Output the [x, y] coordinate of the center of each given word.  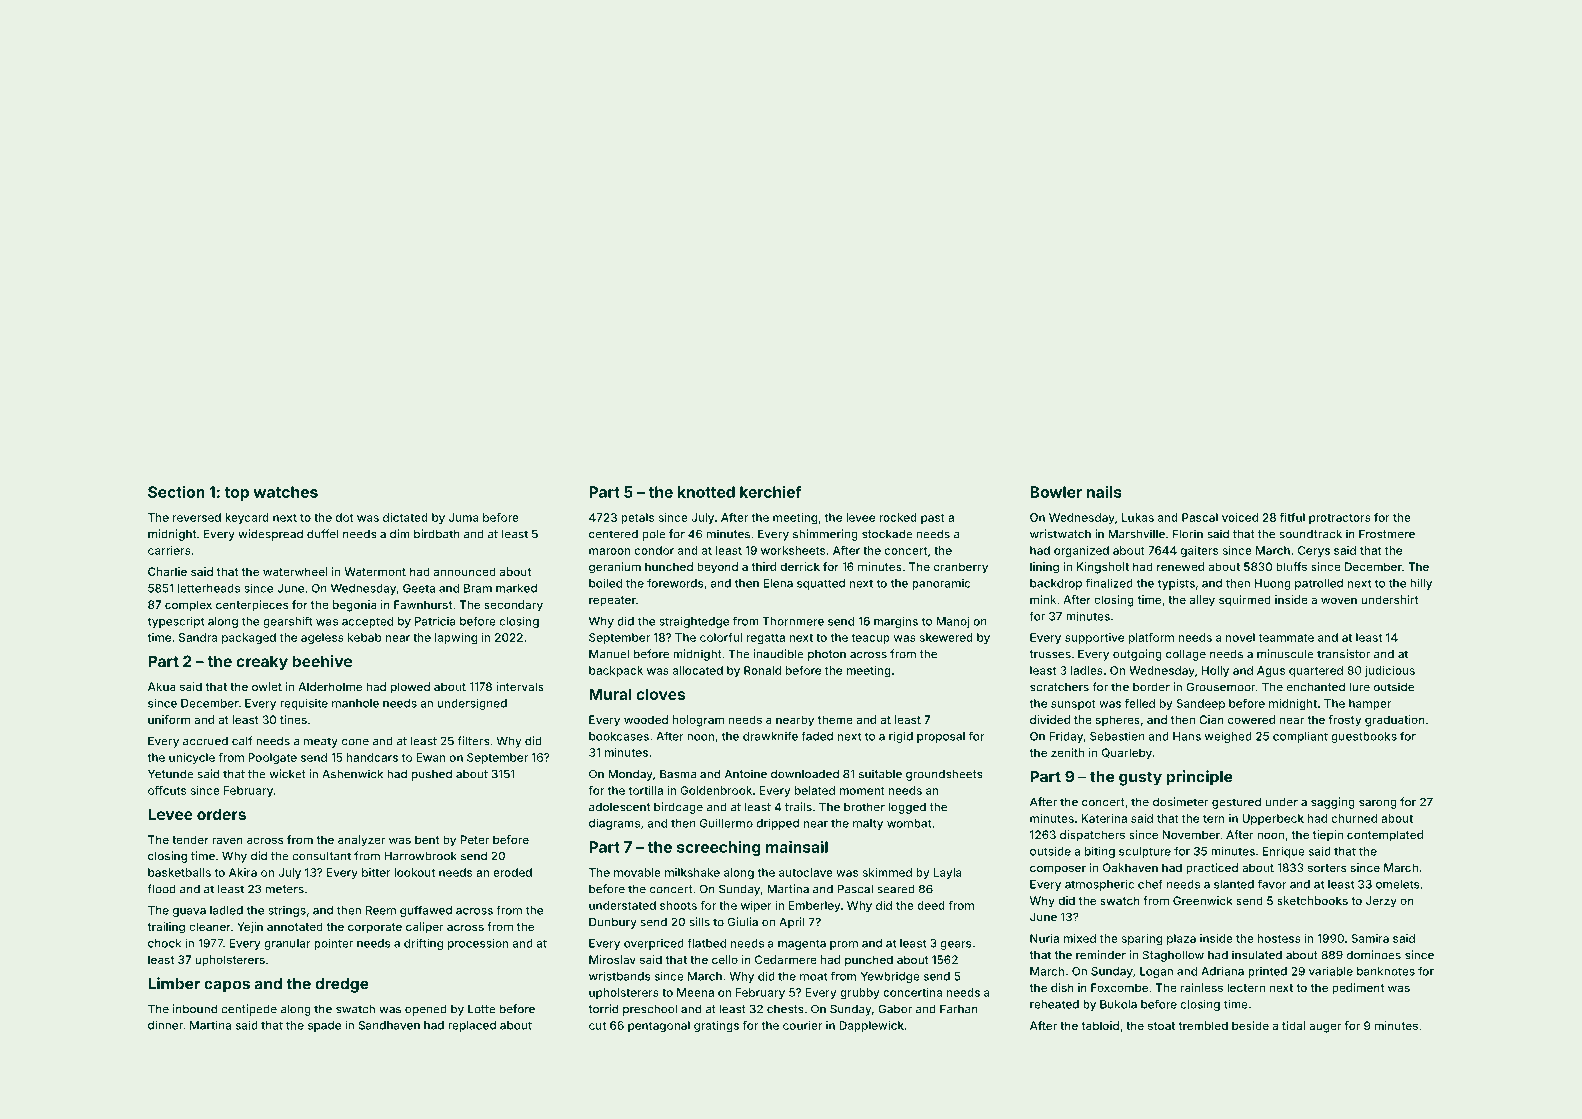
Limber [174, 983]
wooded [646, 719]
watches [285, 492]
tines [293, 719]
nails [1104, 492]
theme [835, 719]
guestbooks [1364, 737]
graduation [1395, 721]
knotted [706, 492]
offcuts [167, 790]
